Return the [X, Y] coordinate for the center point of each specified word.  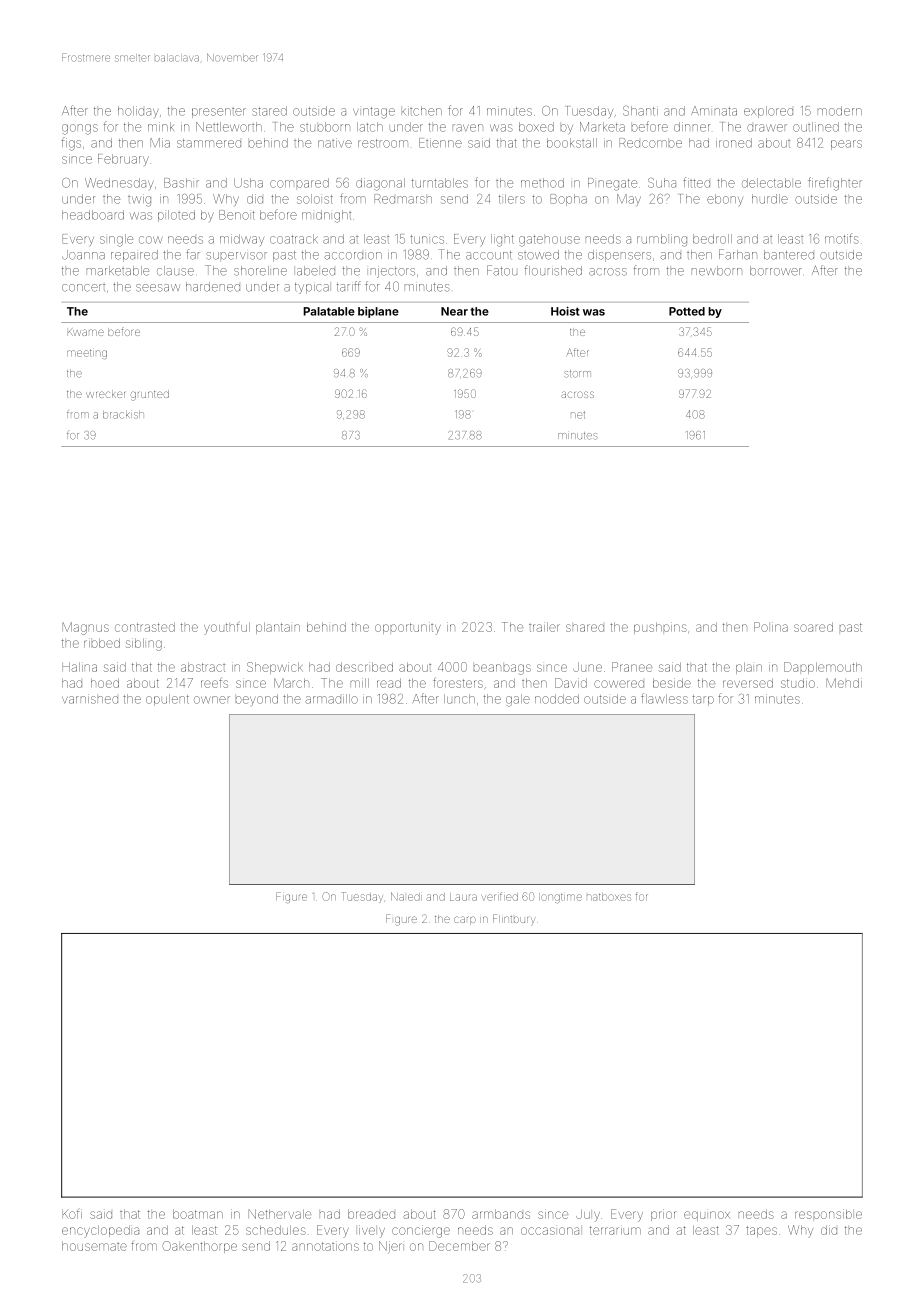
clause [175, 271]
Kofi [72, 1214]
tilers [512, 199]
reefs [214, 683]
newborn [717, 271]
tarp [703, 700]
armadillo [331, 699]
